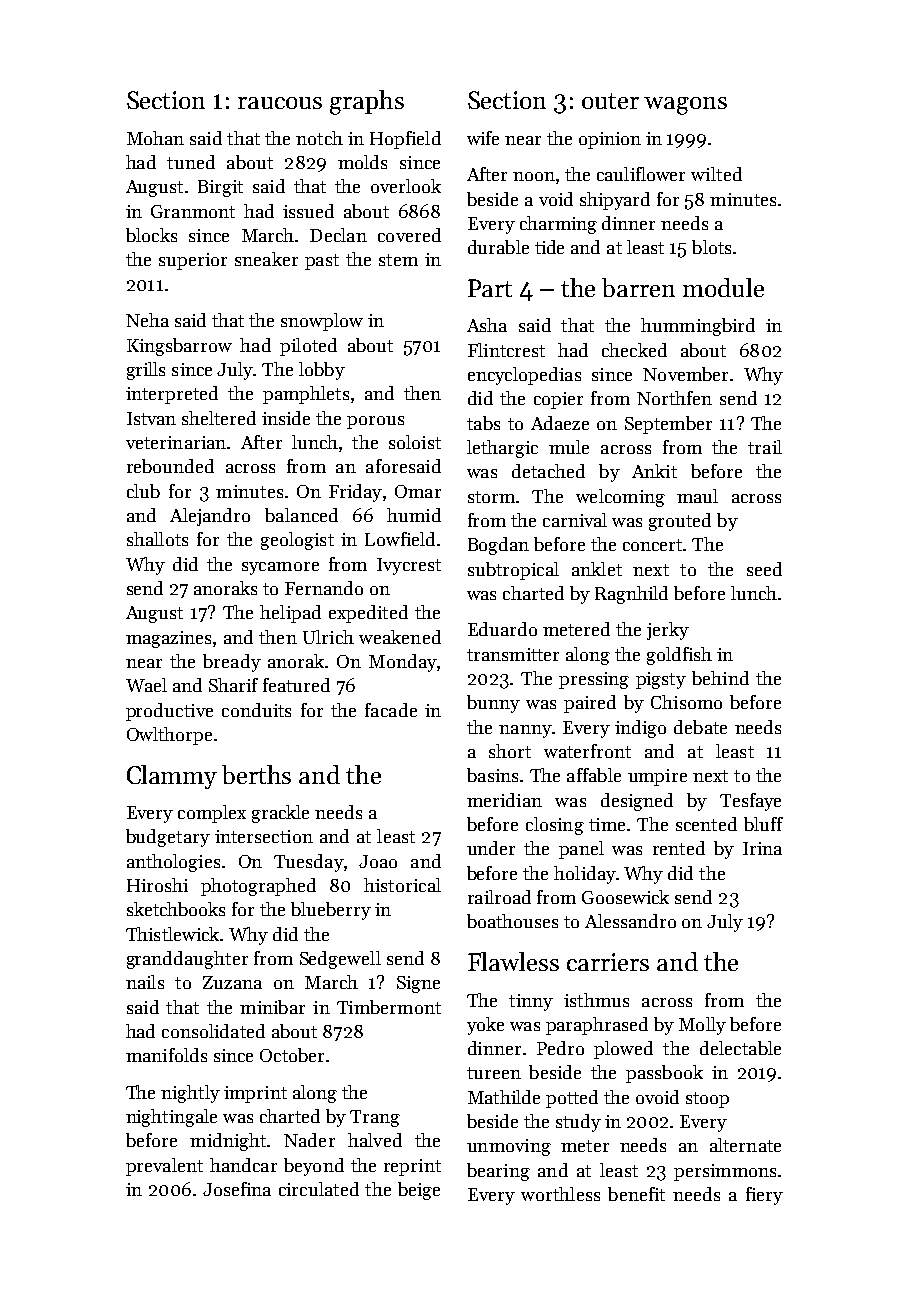 Image resolution: width=908 pixels, height=1316 pixels. What do you see at coordinates (331, 911) in the screenshot?
I see `blueberry` at bounding box center [331, 911].
